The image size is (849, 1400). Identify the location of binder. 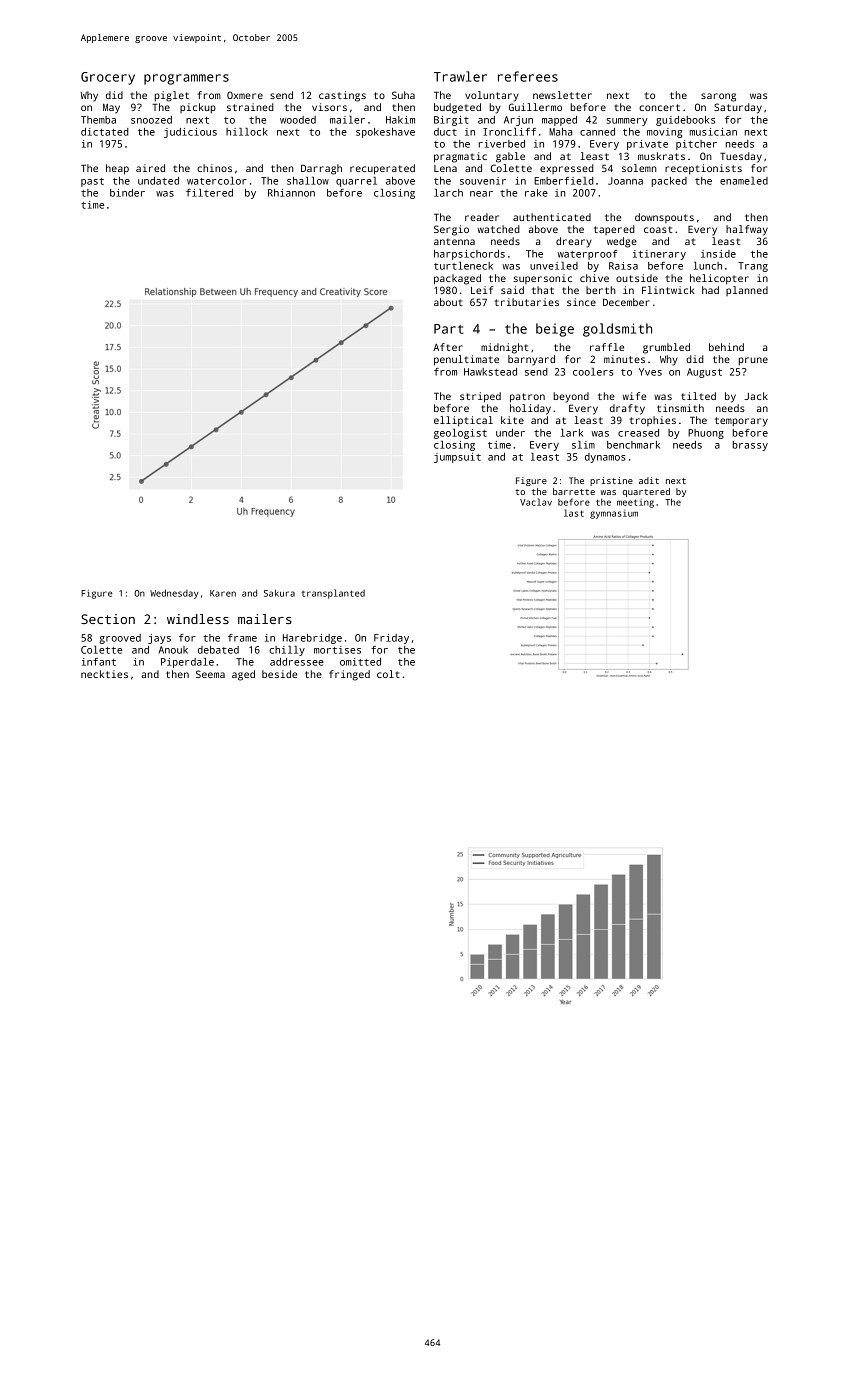
(127, 193).
